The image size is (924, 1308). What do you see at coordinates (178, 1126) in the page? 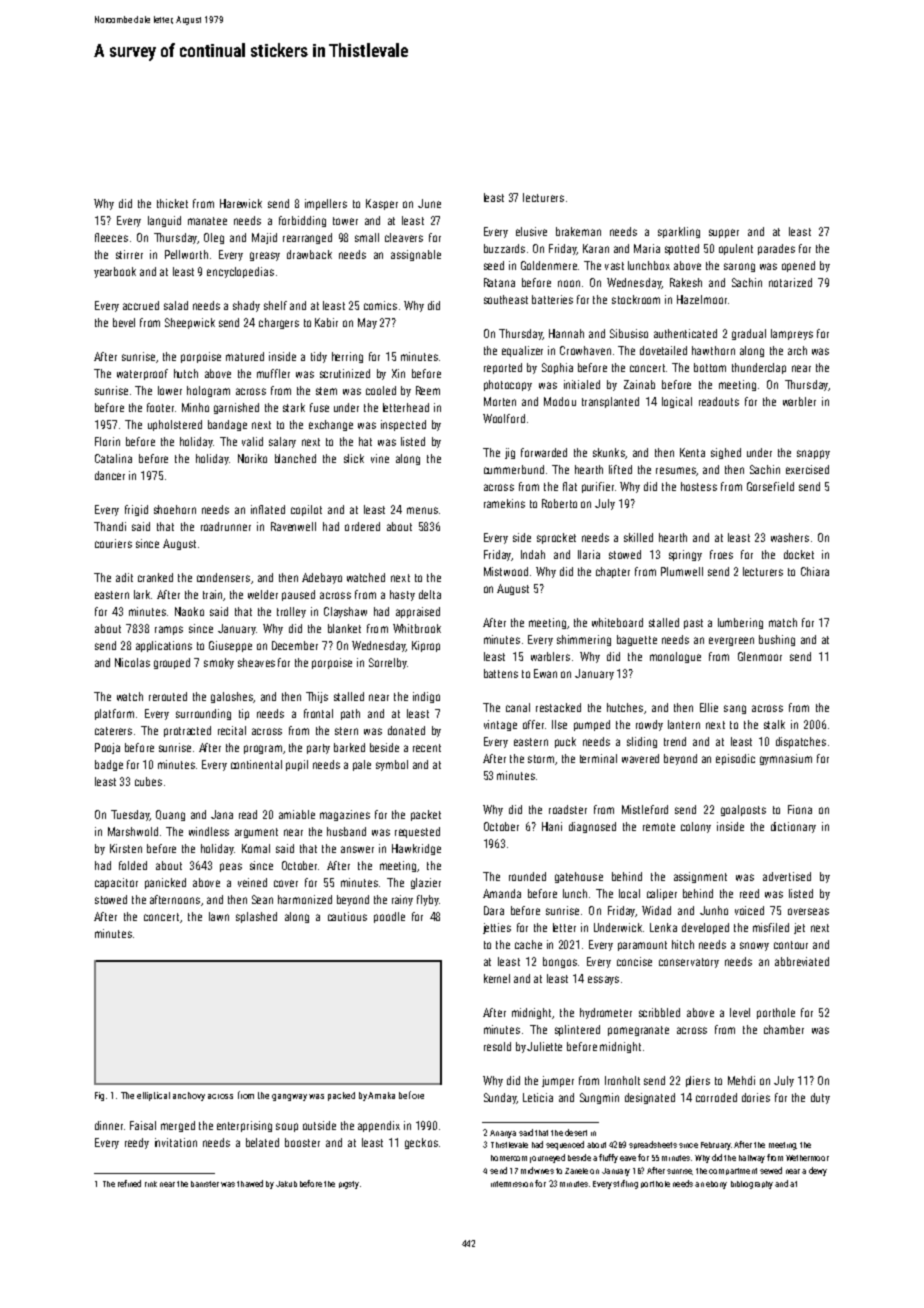
I see `merged` at bounding box center [178, 1126].
